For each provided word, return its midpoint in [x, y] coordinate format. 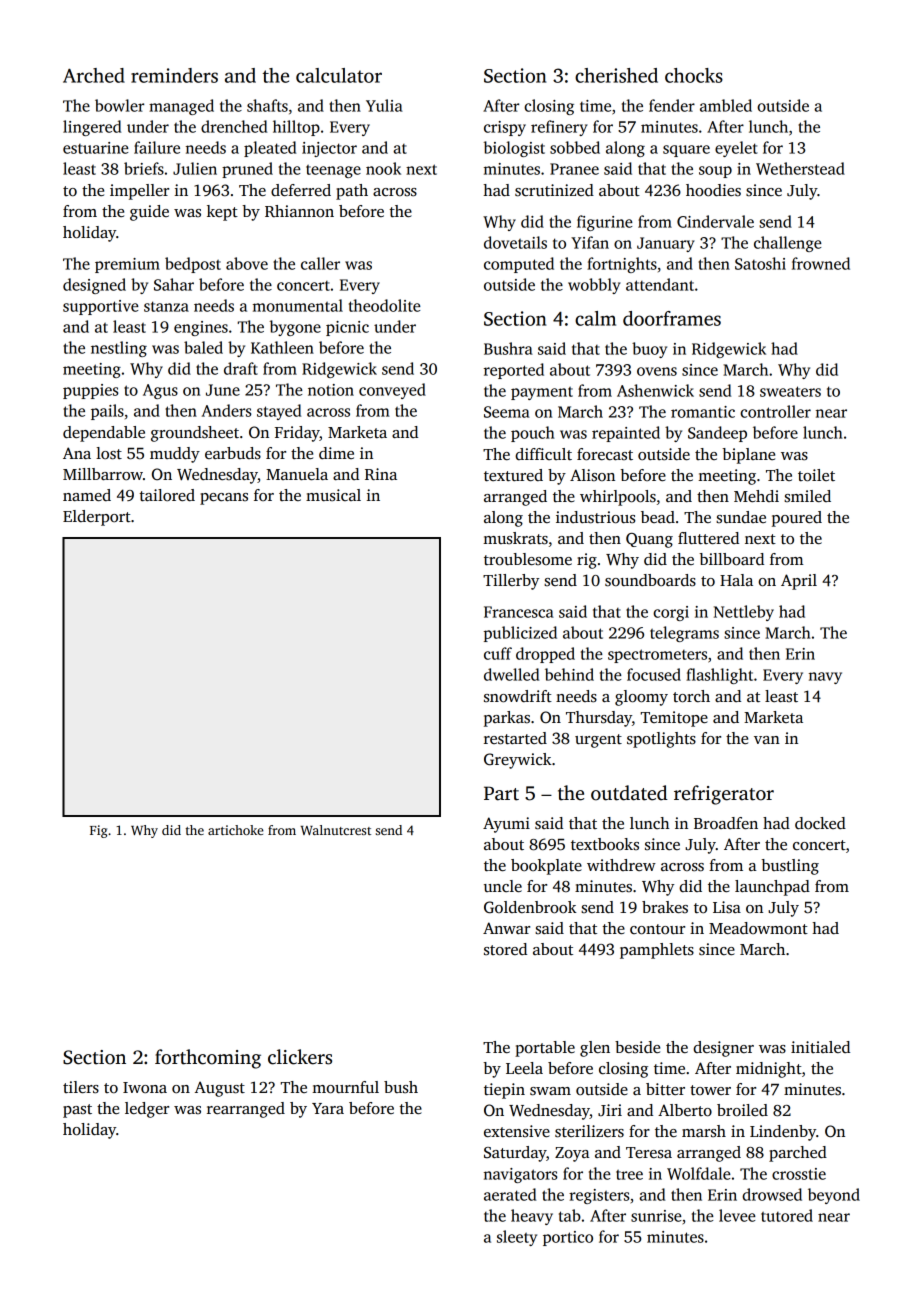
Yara [328, 1108]
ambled [726, 105]
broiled [742, 1110]
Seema [507, 412]
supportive [101, 307]
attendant [660, 284]
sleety [517, 1238]
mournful [345, 1087]
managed [181, 107]
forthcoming [208, 1059]
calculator [339, 75]
